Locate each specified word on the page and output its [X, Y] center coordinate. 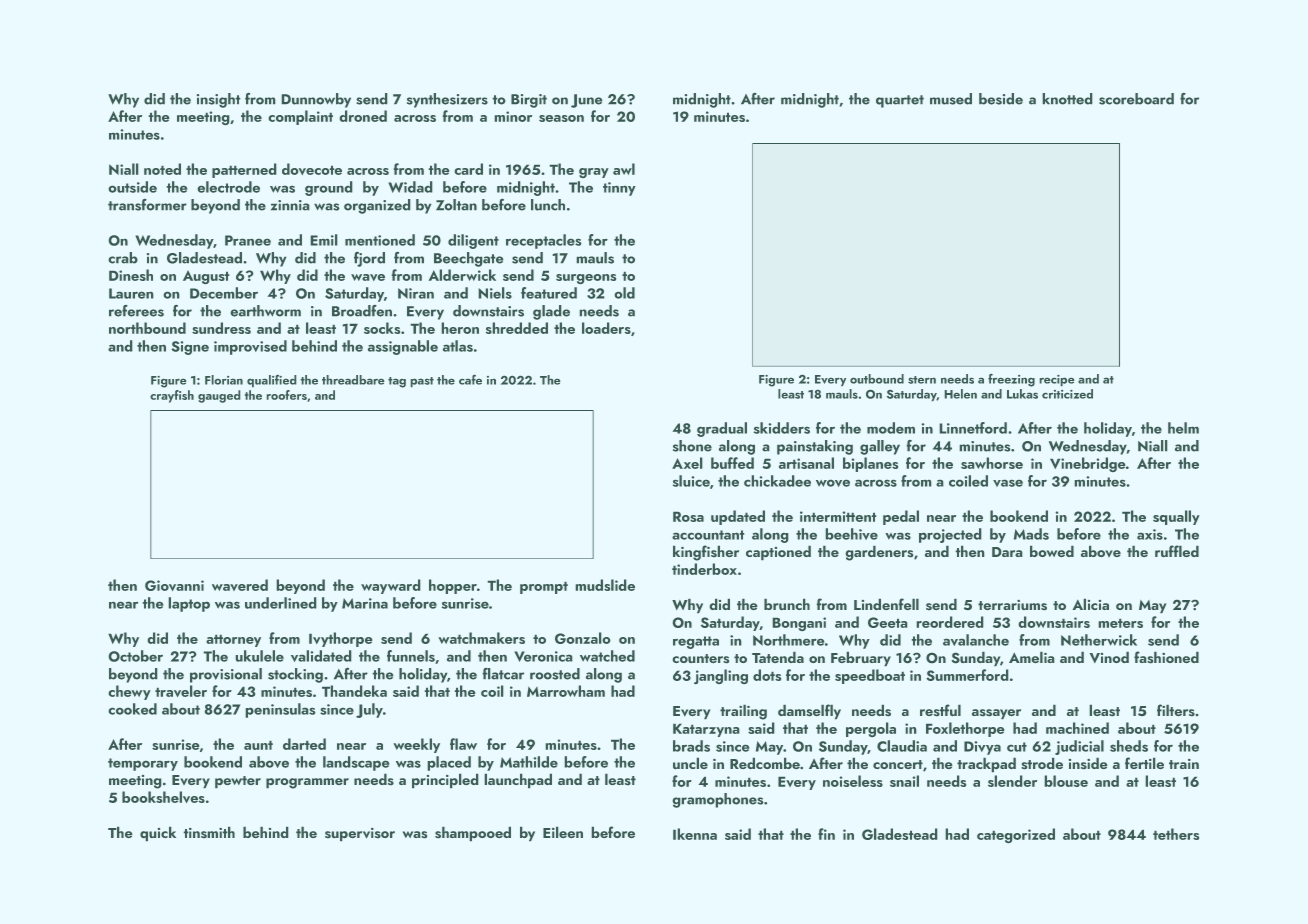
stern [922, 380]
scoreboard [1136, 99]
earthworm [266, 311]
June [586, 101]
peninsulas [280, 710]
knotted [1067, 99]
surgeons [586, 279]
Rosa [688, 517]
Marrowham [566, 691]
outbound [877, 379]
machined [1077, 728]
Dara [1007, 552]
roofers [287, 395]
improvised [250, 347]
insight [218, 100]
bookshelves [163, 797]
